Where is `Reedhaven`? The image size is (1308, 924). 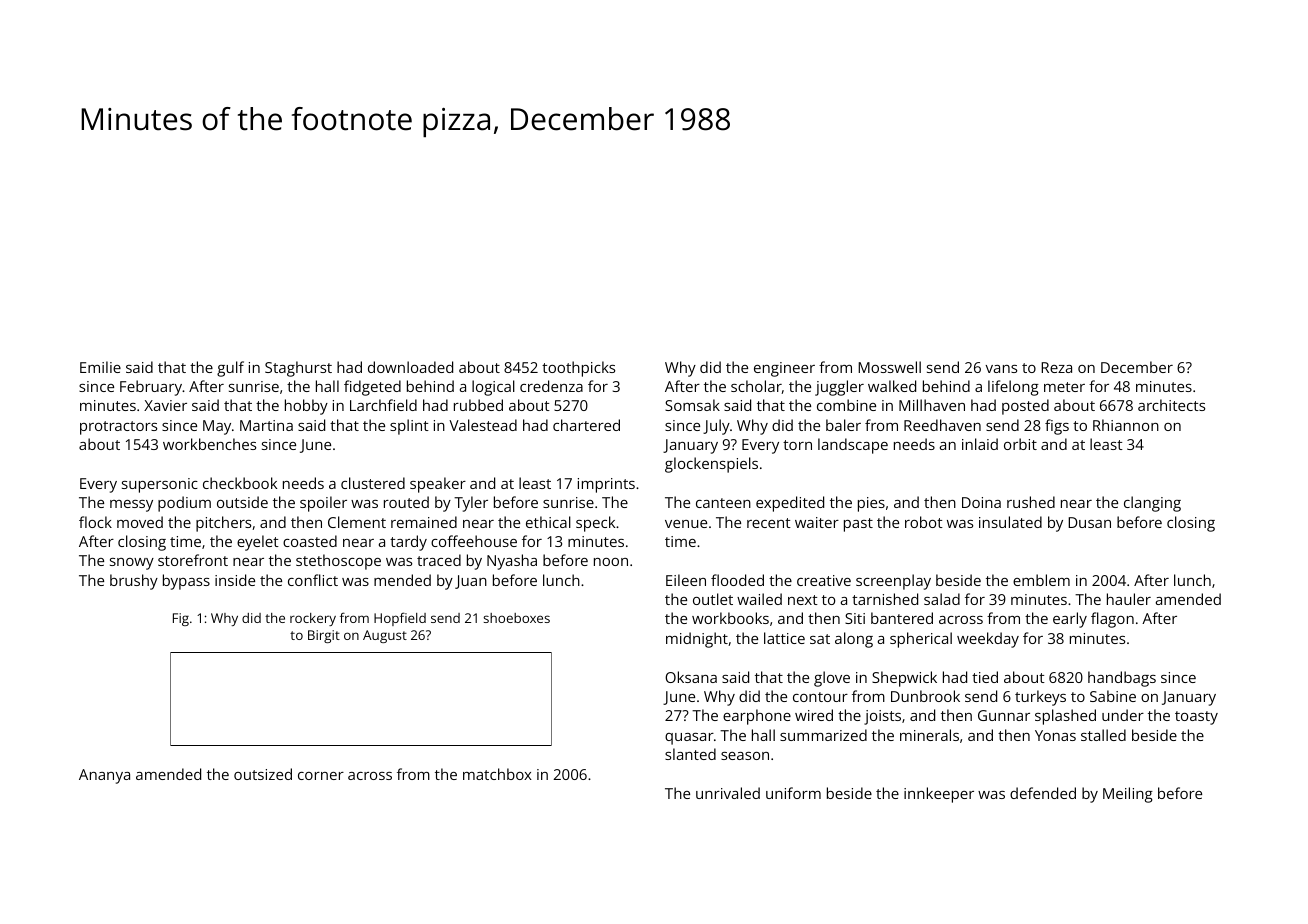 Reedhaven is located at coordinates (942, 425).
